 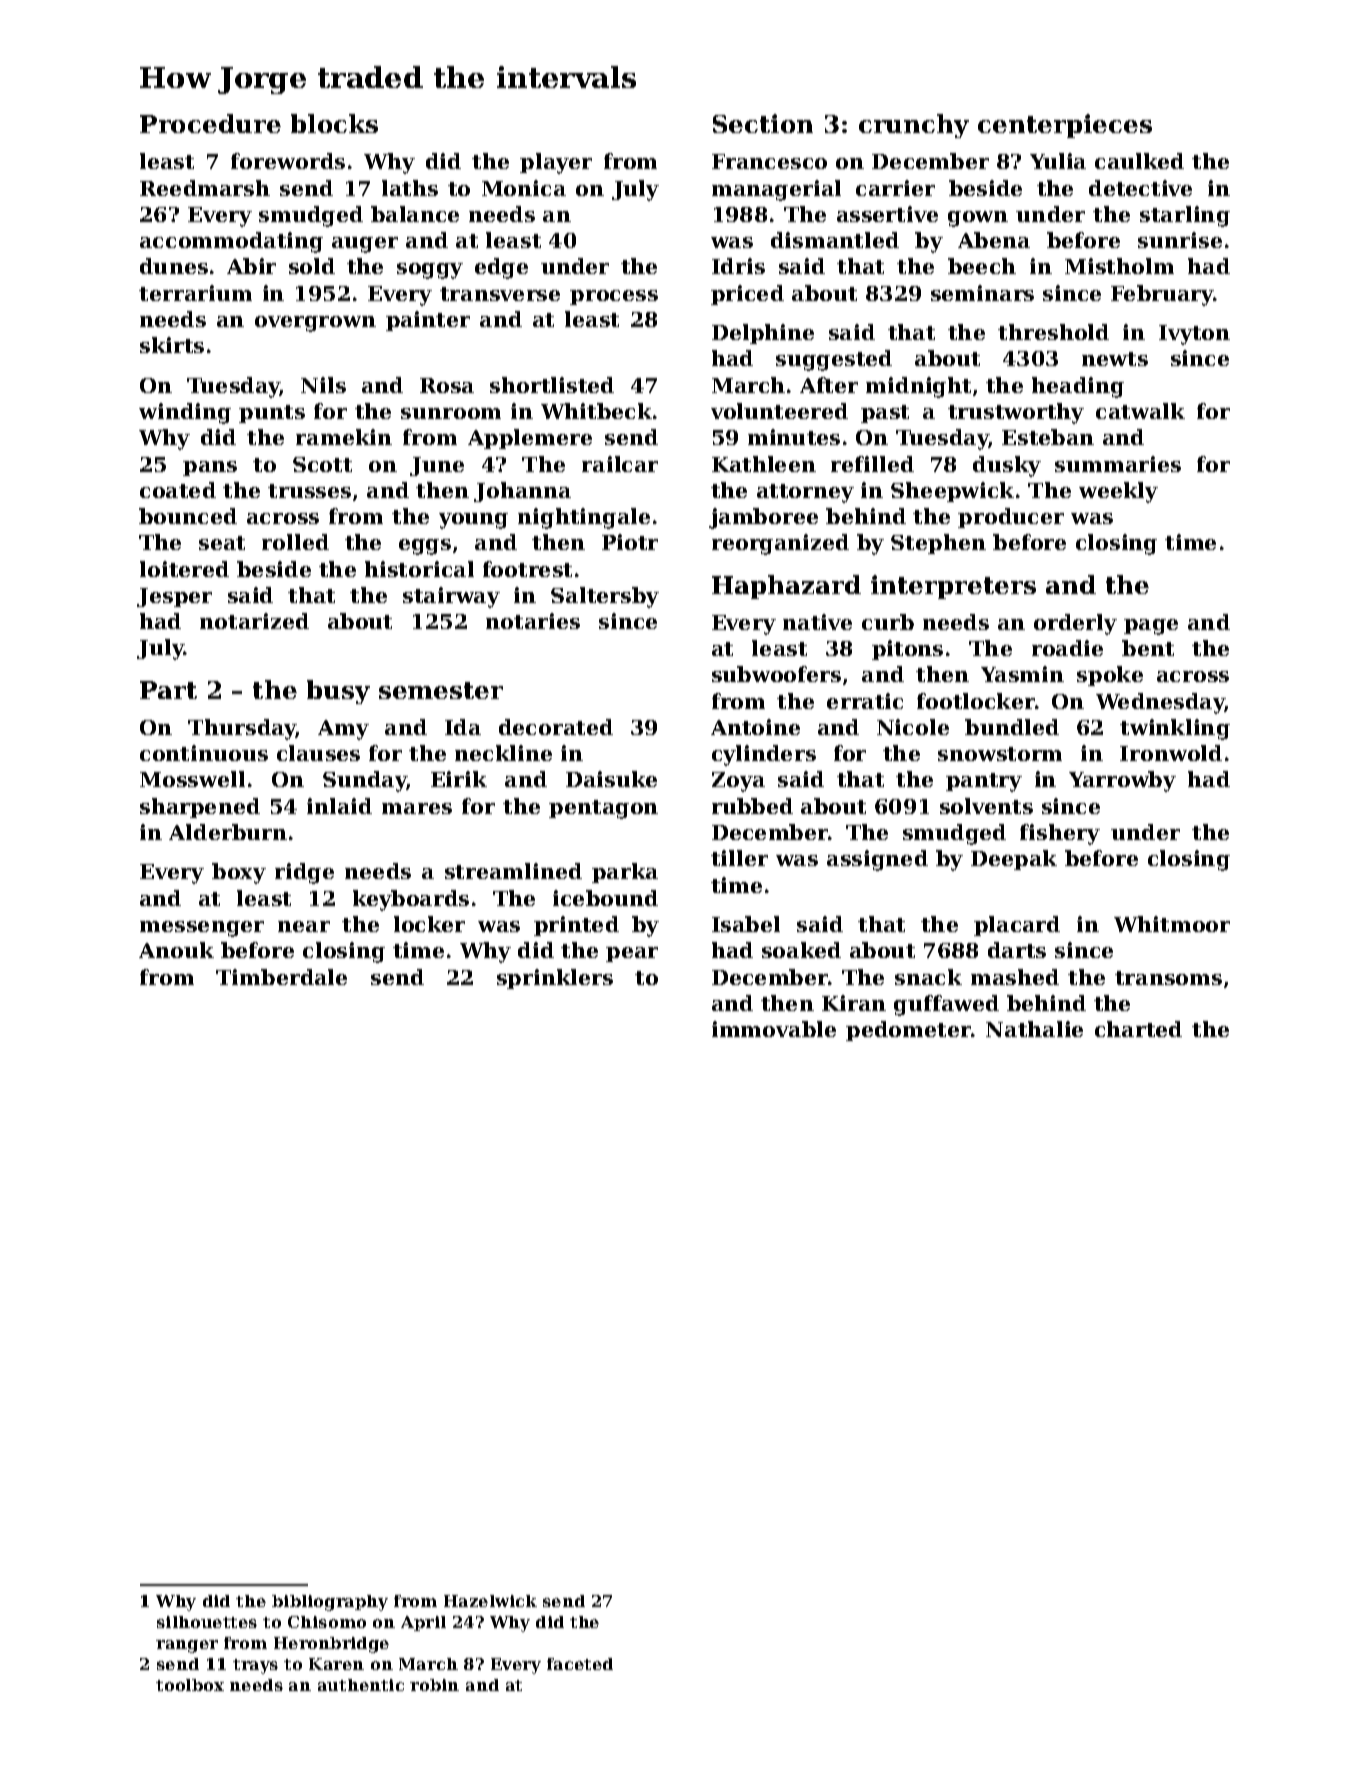 I want to click on keyboards, so click(x=411, y=900).
